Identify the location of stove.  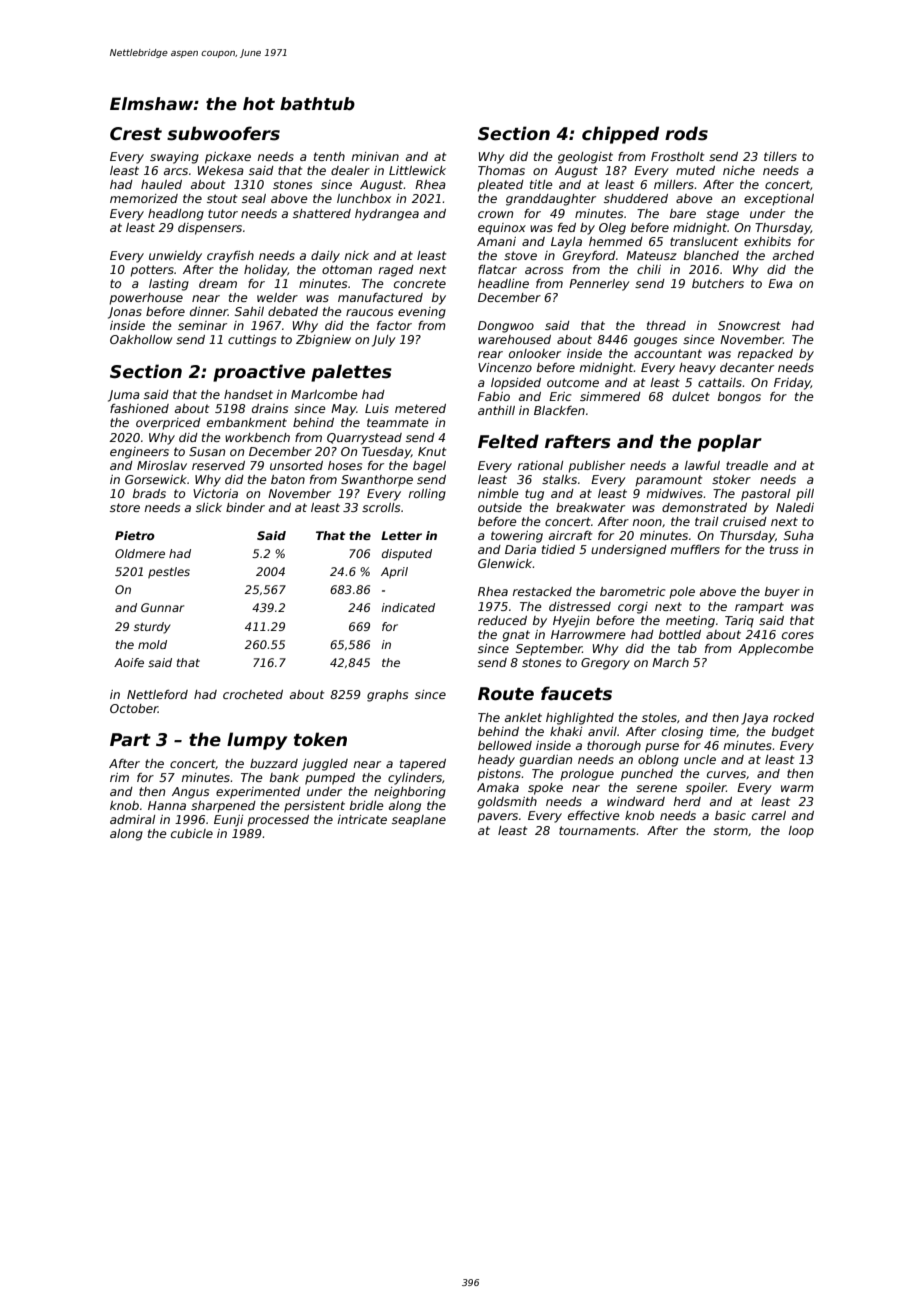
(520, 255).
